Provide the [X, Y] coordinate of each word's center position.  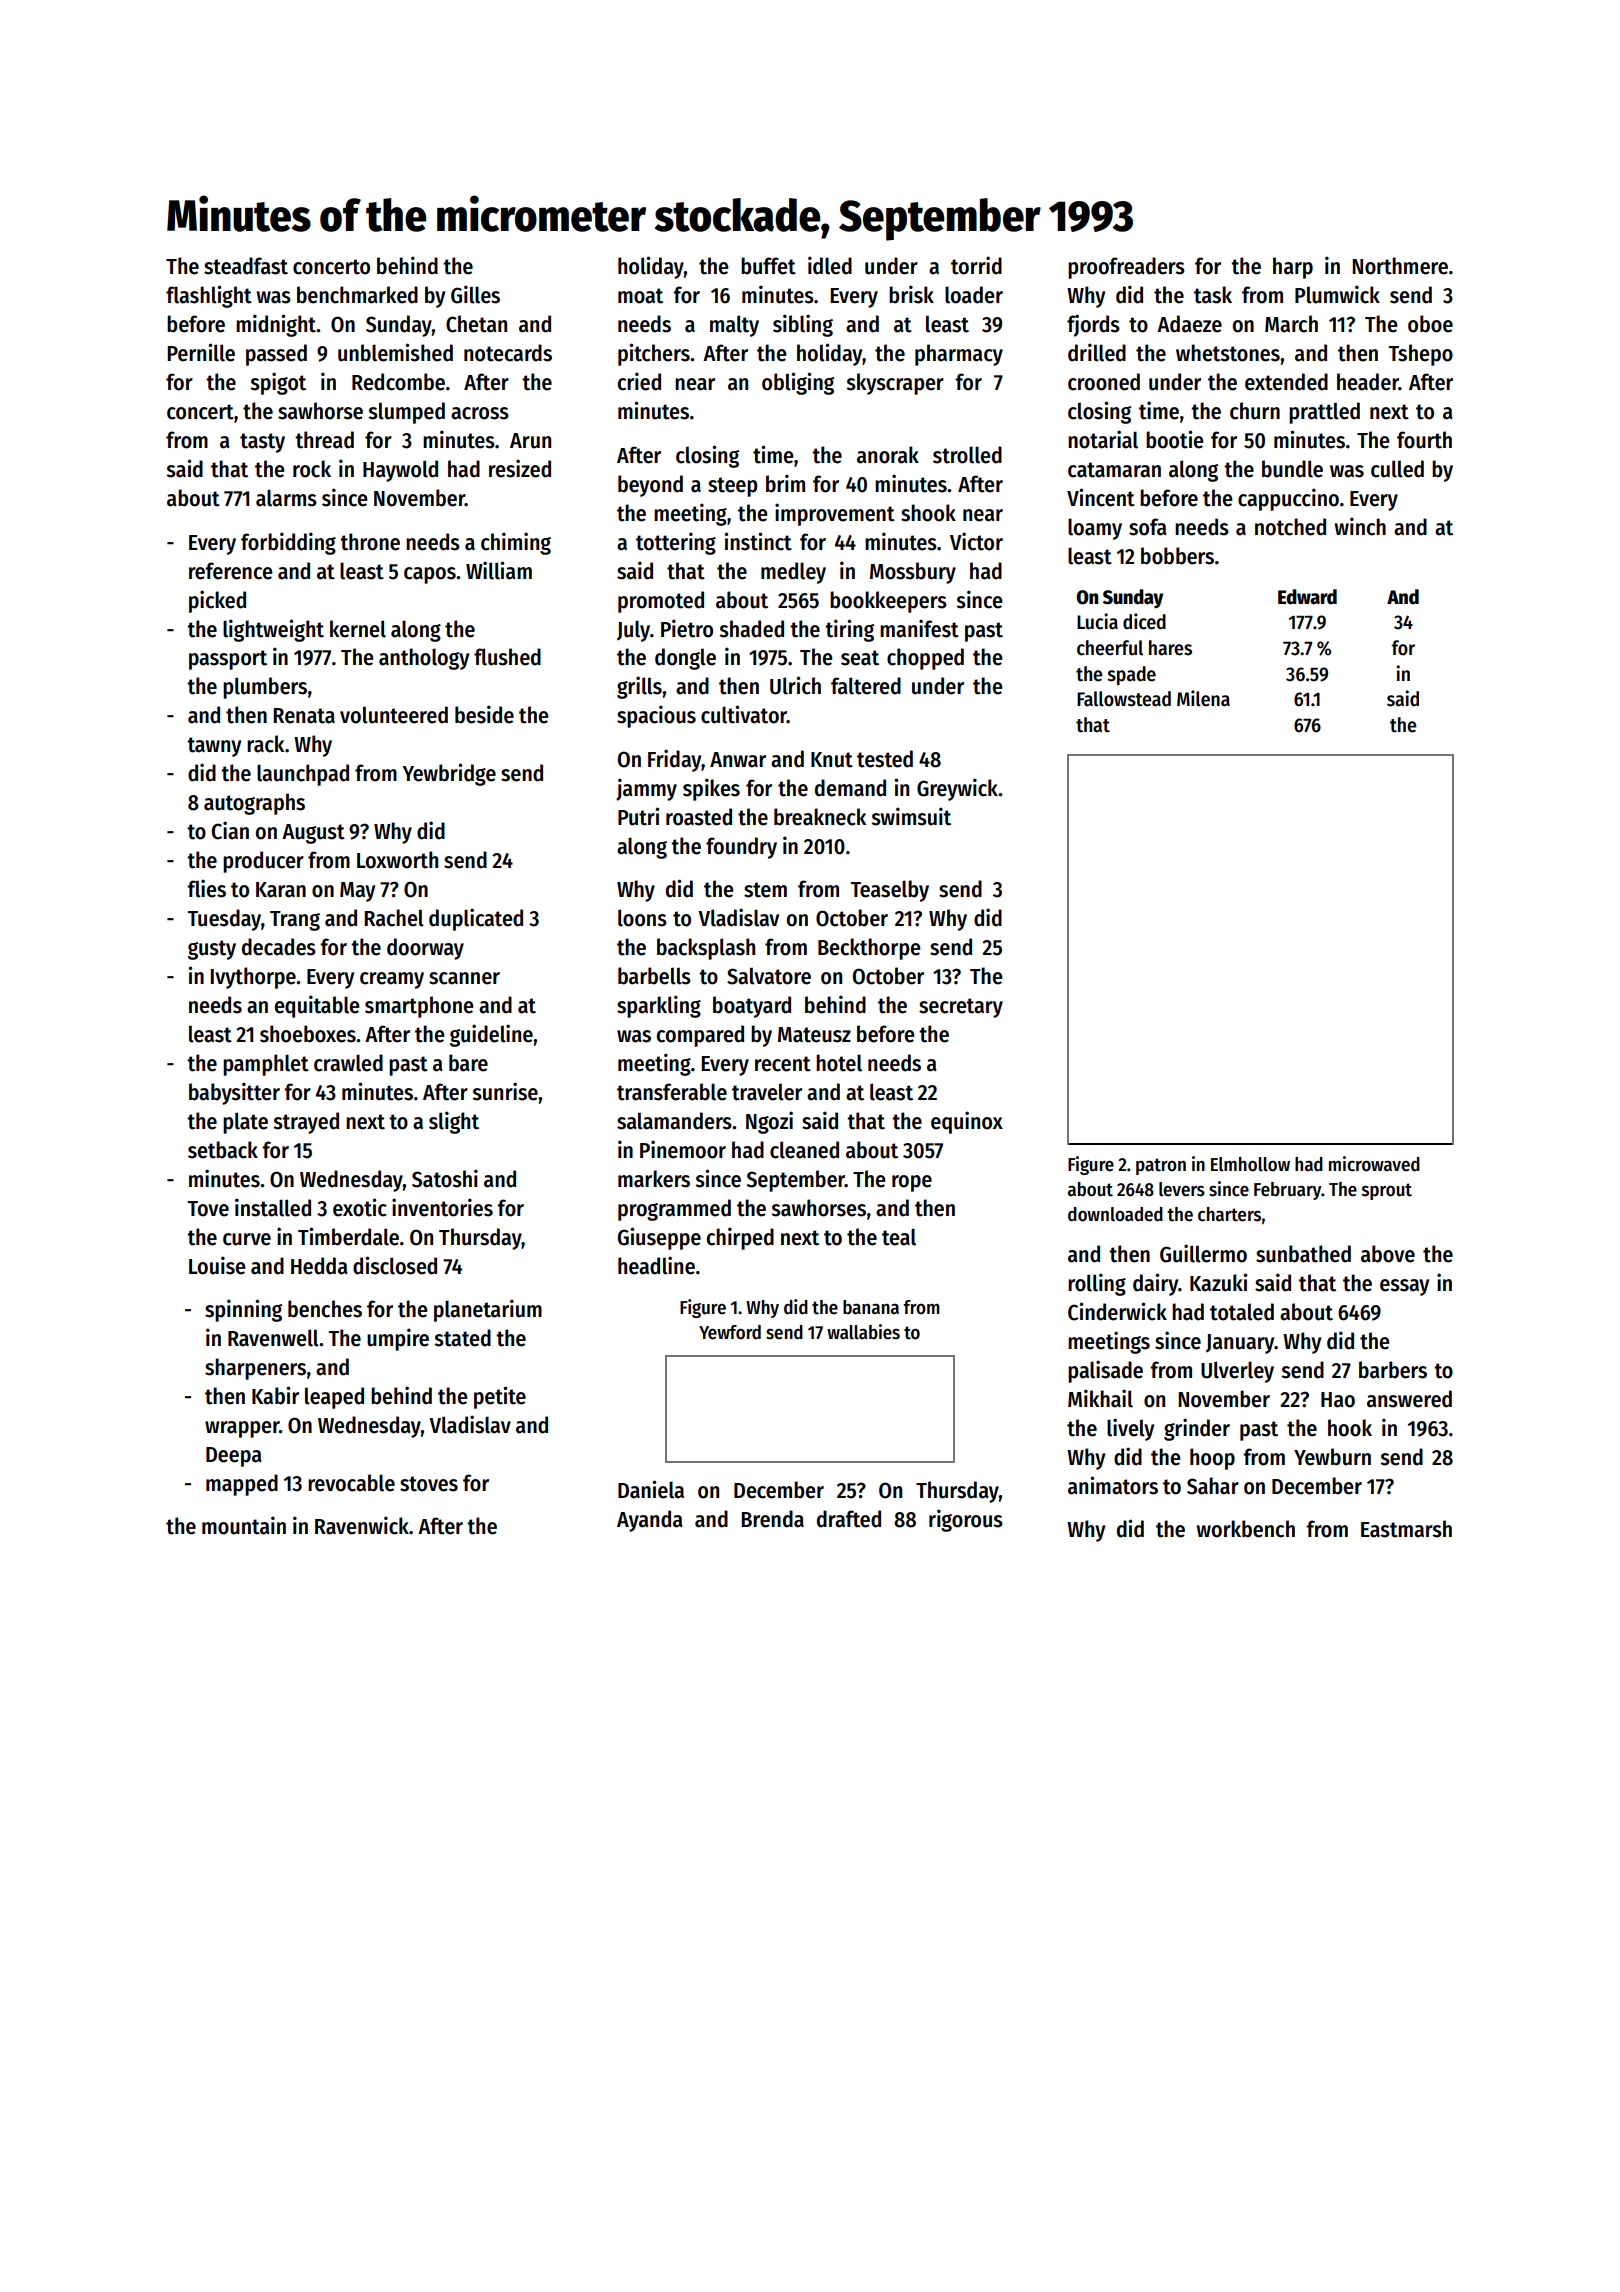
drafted [849, 1519]
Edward [1307, 597]
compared [700, 1036]
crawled [348, 1063]
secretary [961, 1008]
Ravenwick [362, 1525]
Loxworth [397, 860]
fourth [1424, 440]
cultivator [744, 714]
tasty [262, 443]
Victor [976, 541]
